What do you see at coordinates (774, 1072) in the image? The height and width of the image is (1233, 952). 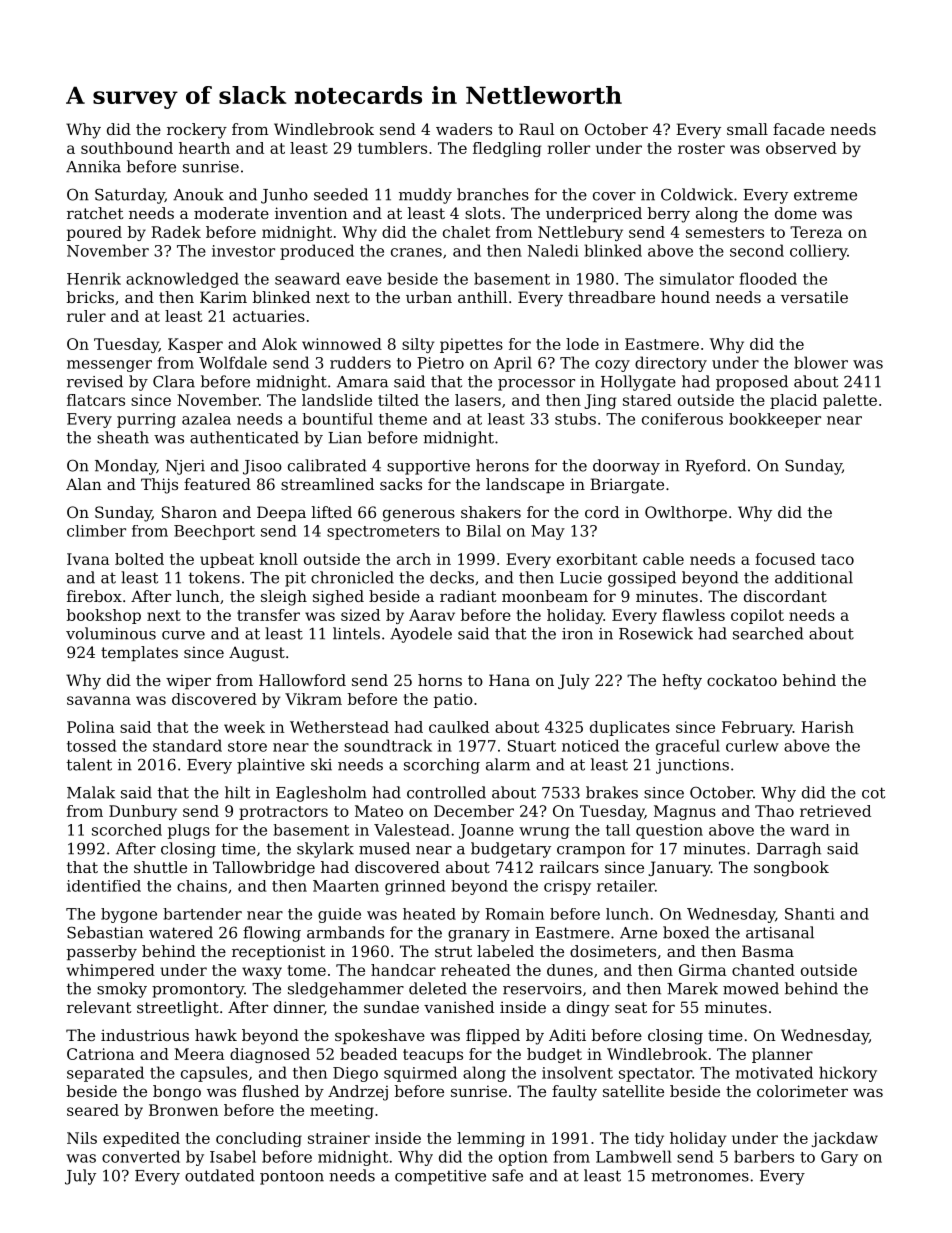 I see `motivated` at bounding box center [774, 1072].
